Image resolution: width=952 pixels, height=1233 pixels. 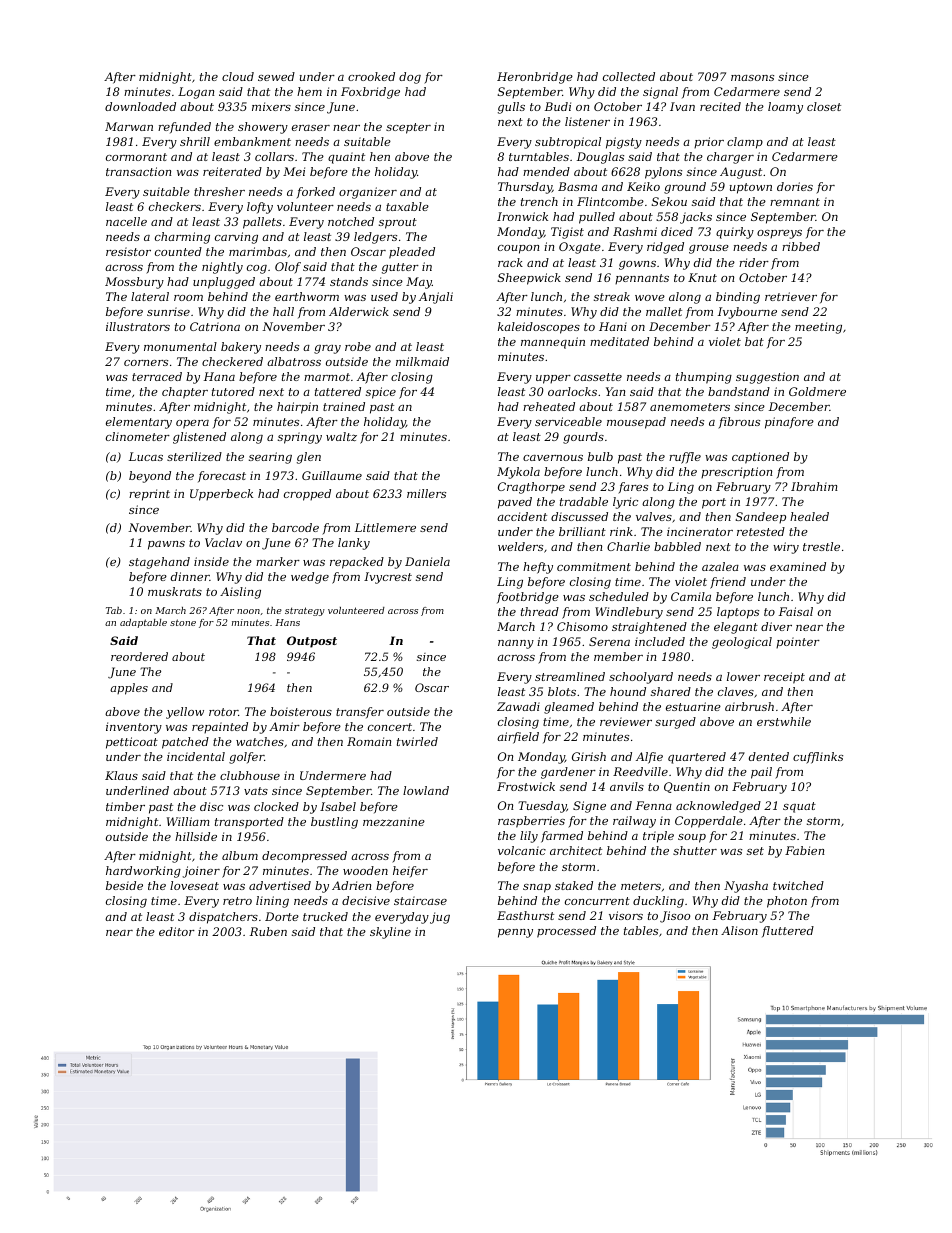 What do you see at coordinates (185, 743) in the screenshot?
I see `patched` at bounding box center [185, 743].
